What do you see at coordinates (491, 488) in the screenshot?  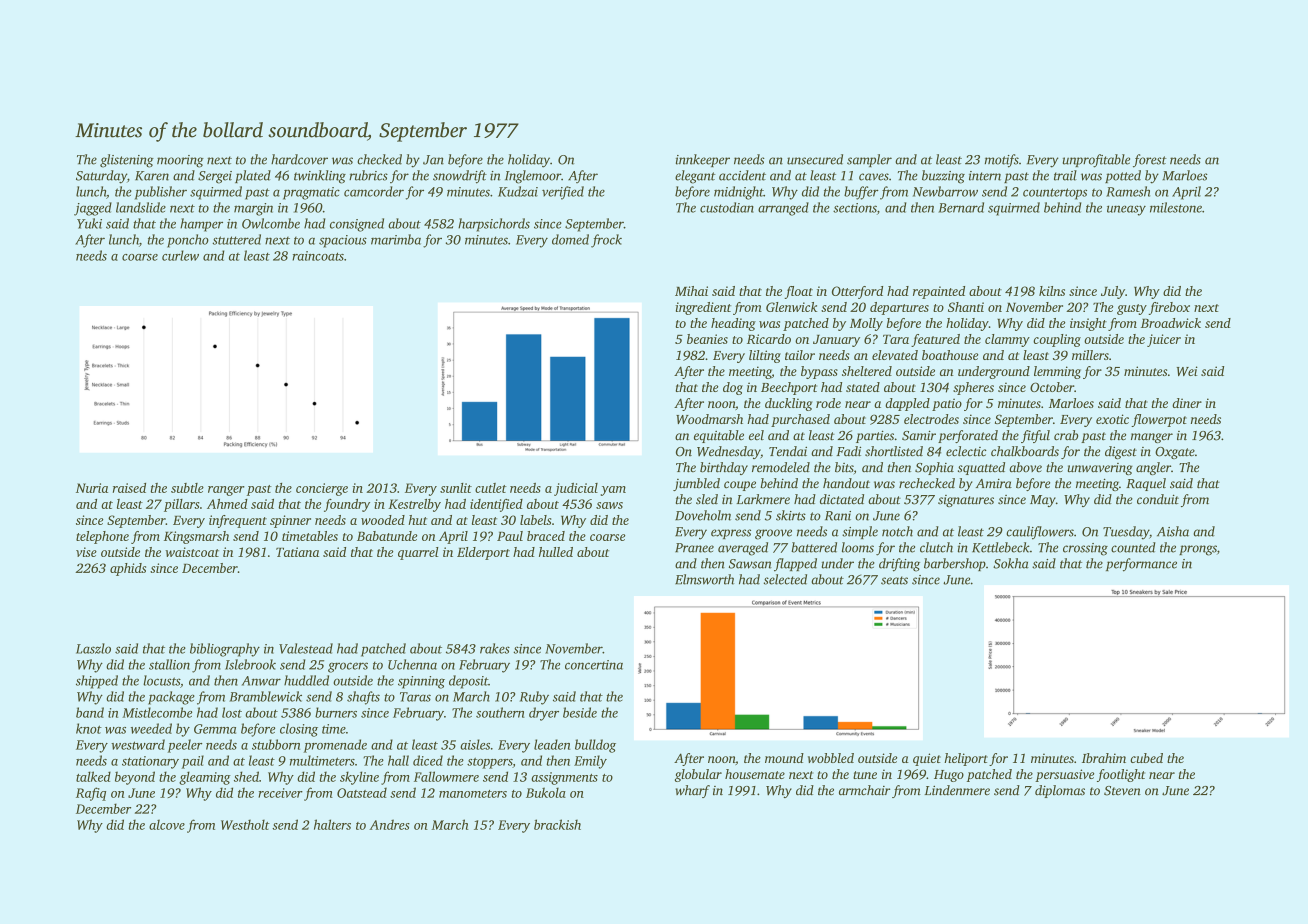 I see `cutlet` at bounding box center [491, 488].
